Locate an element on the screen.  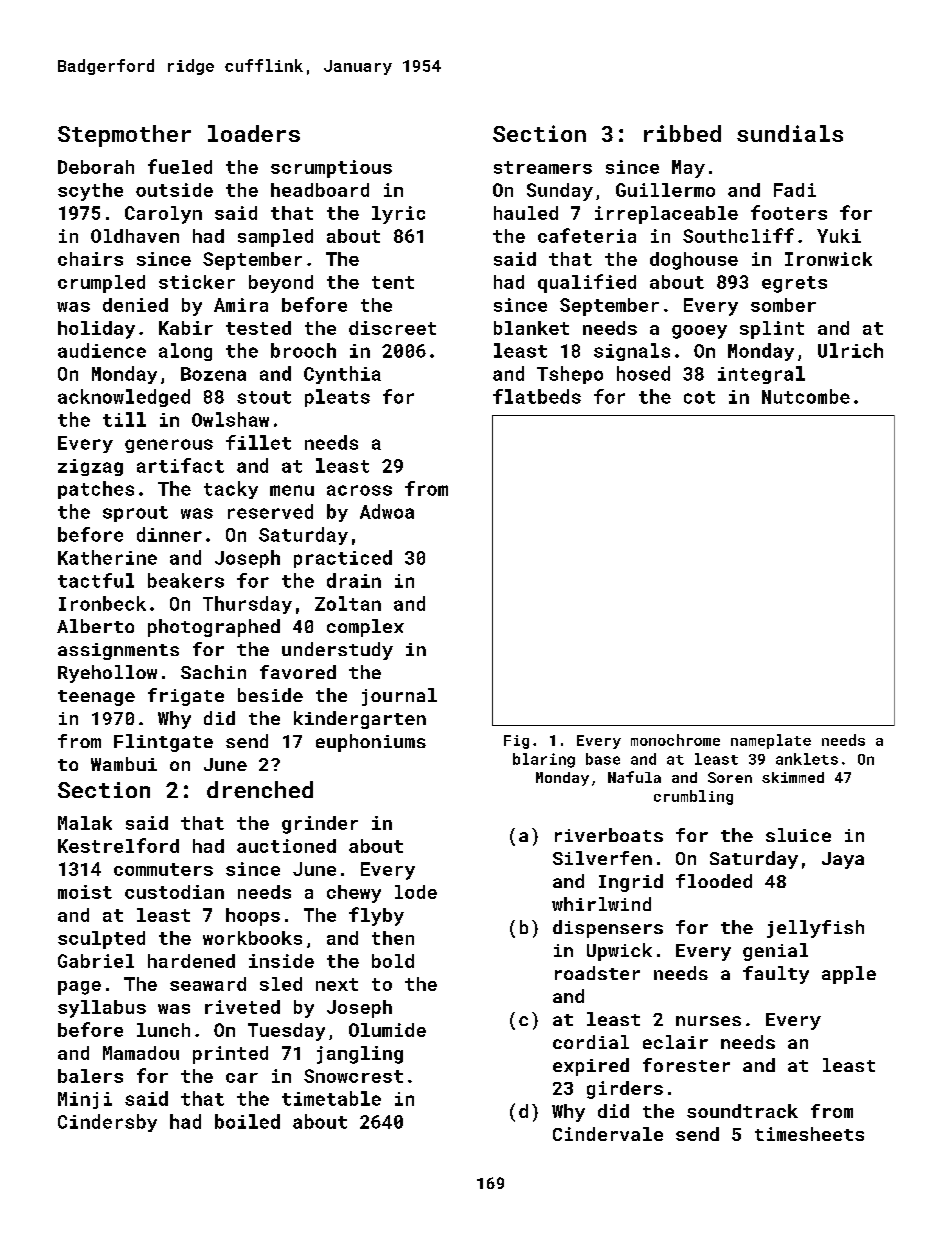
Adwoa is located at coordinates (387, 511).
